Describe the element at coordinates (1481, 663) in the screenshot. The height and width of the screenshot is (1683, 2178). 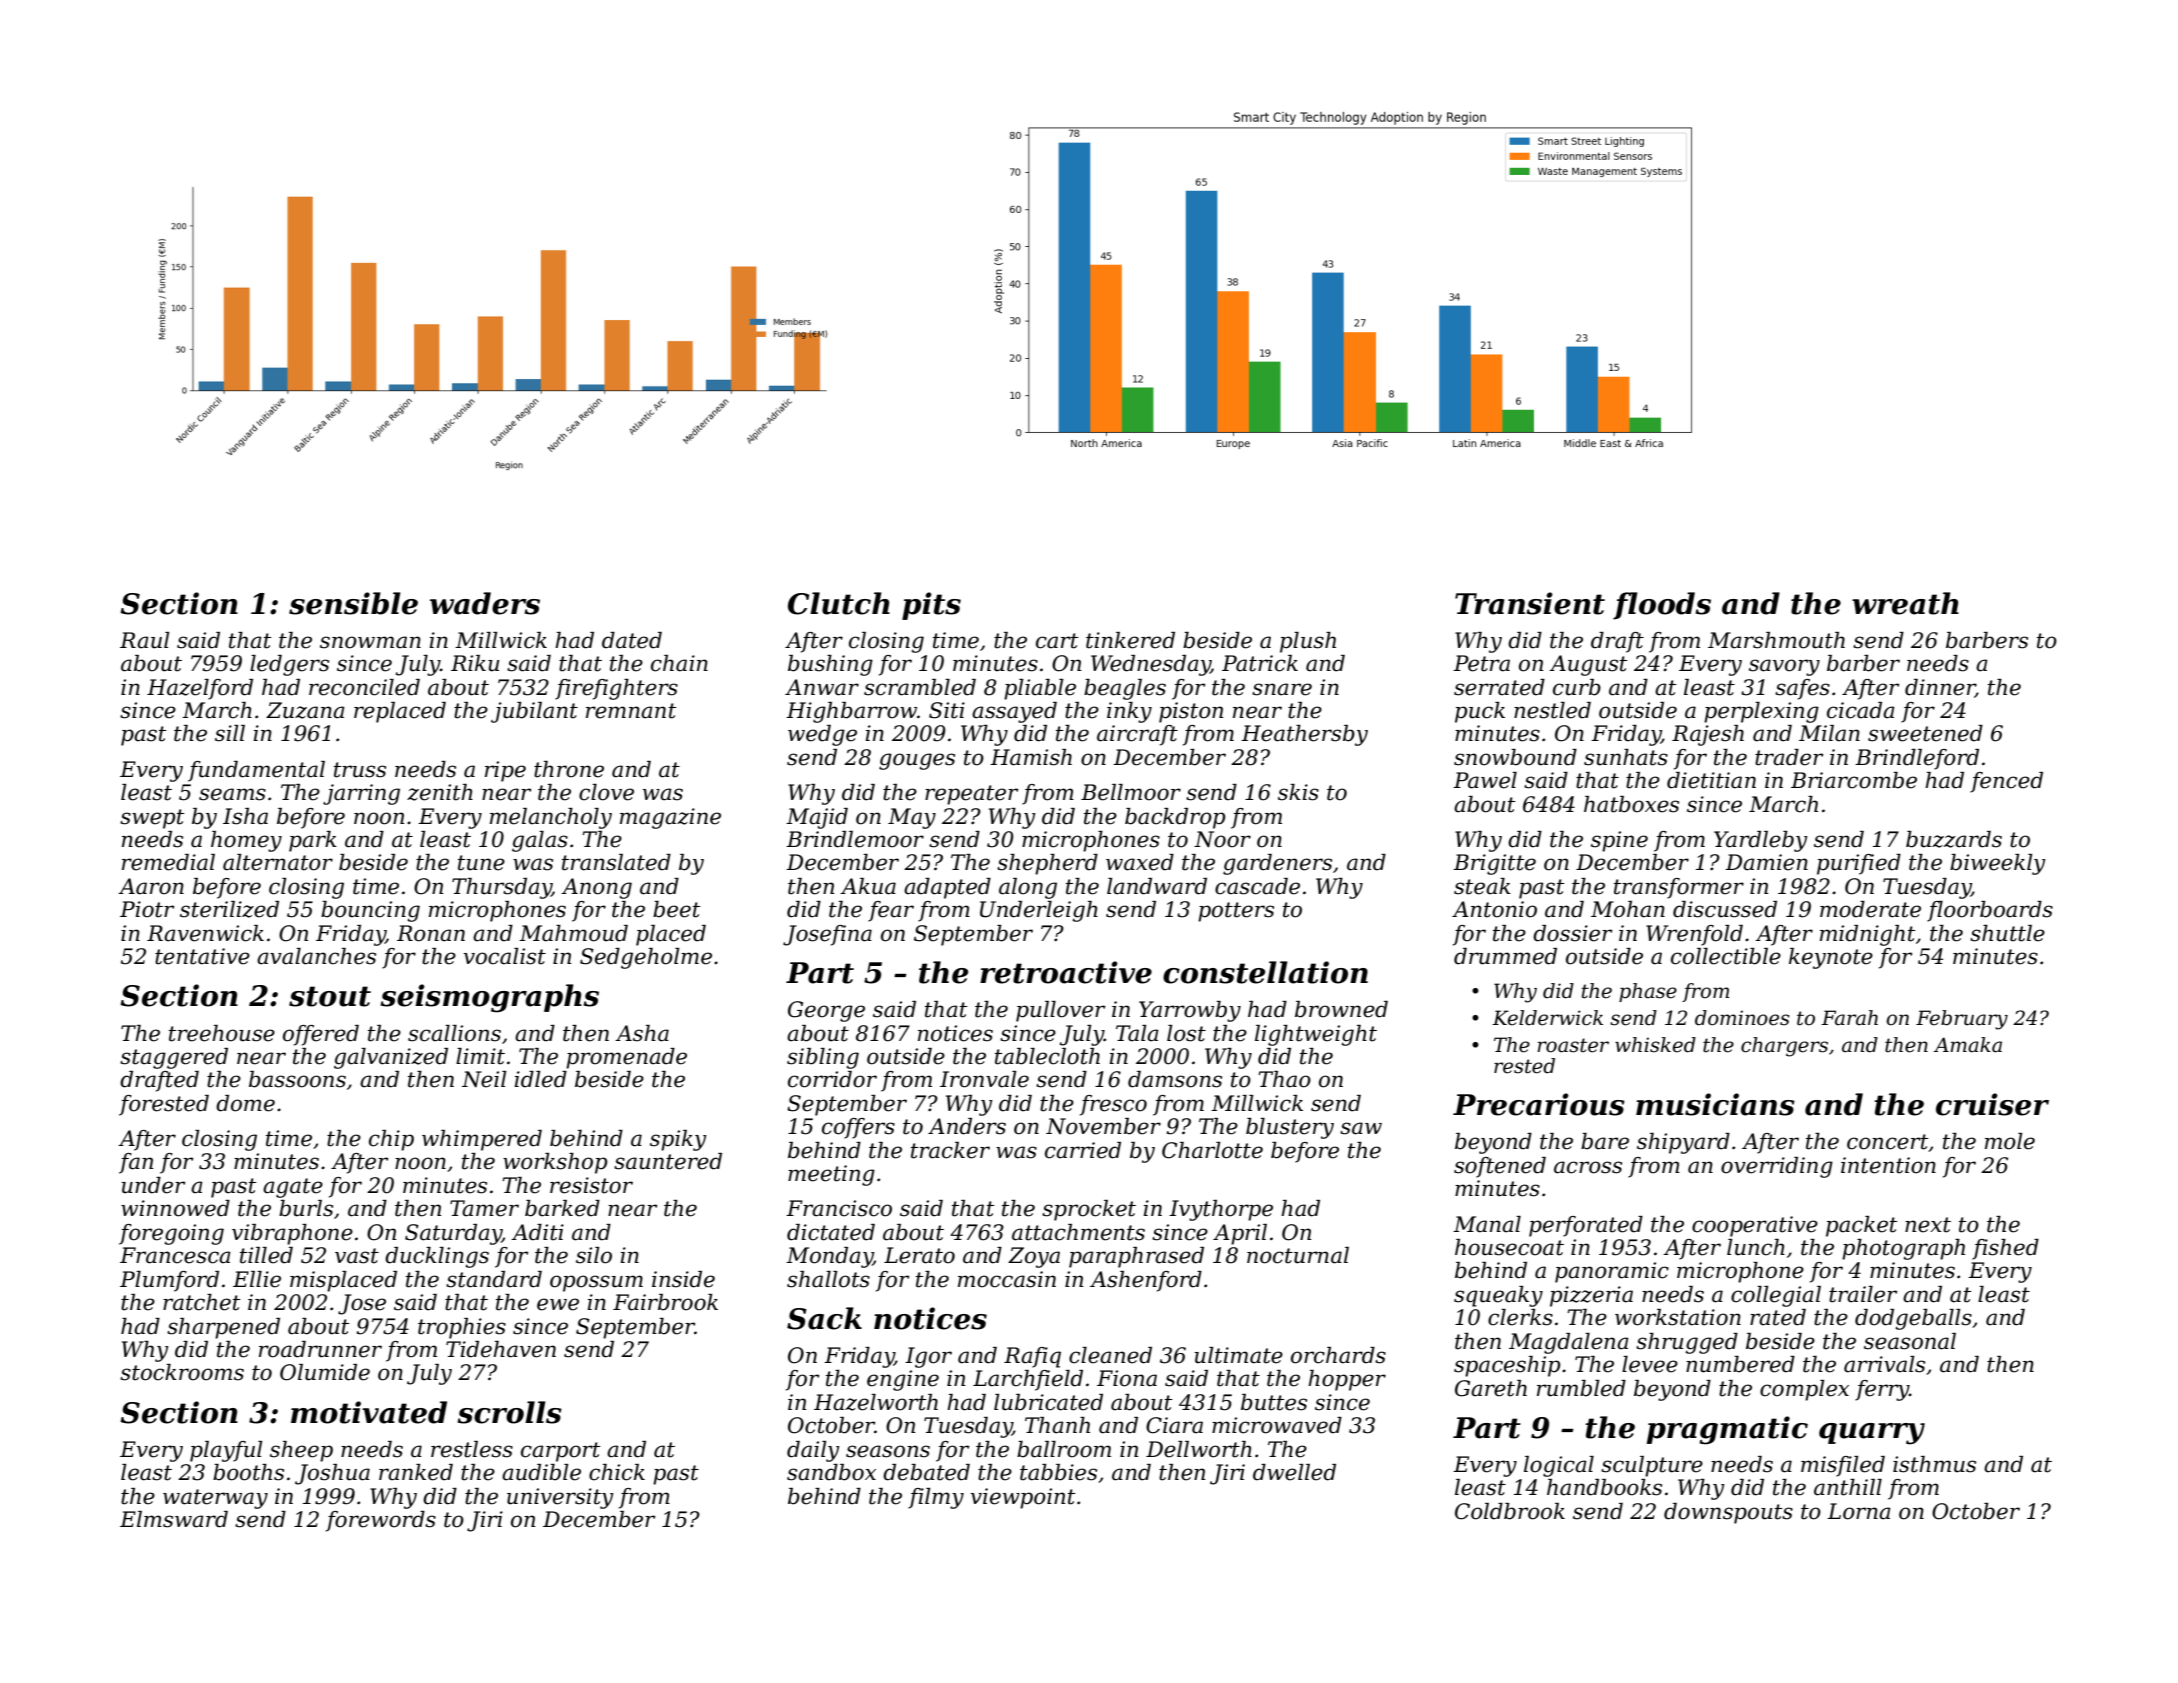
I see `Petra` at that location.
